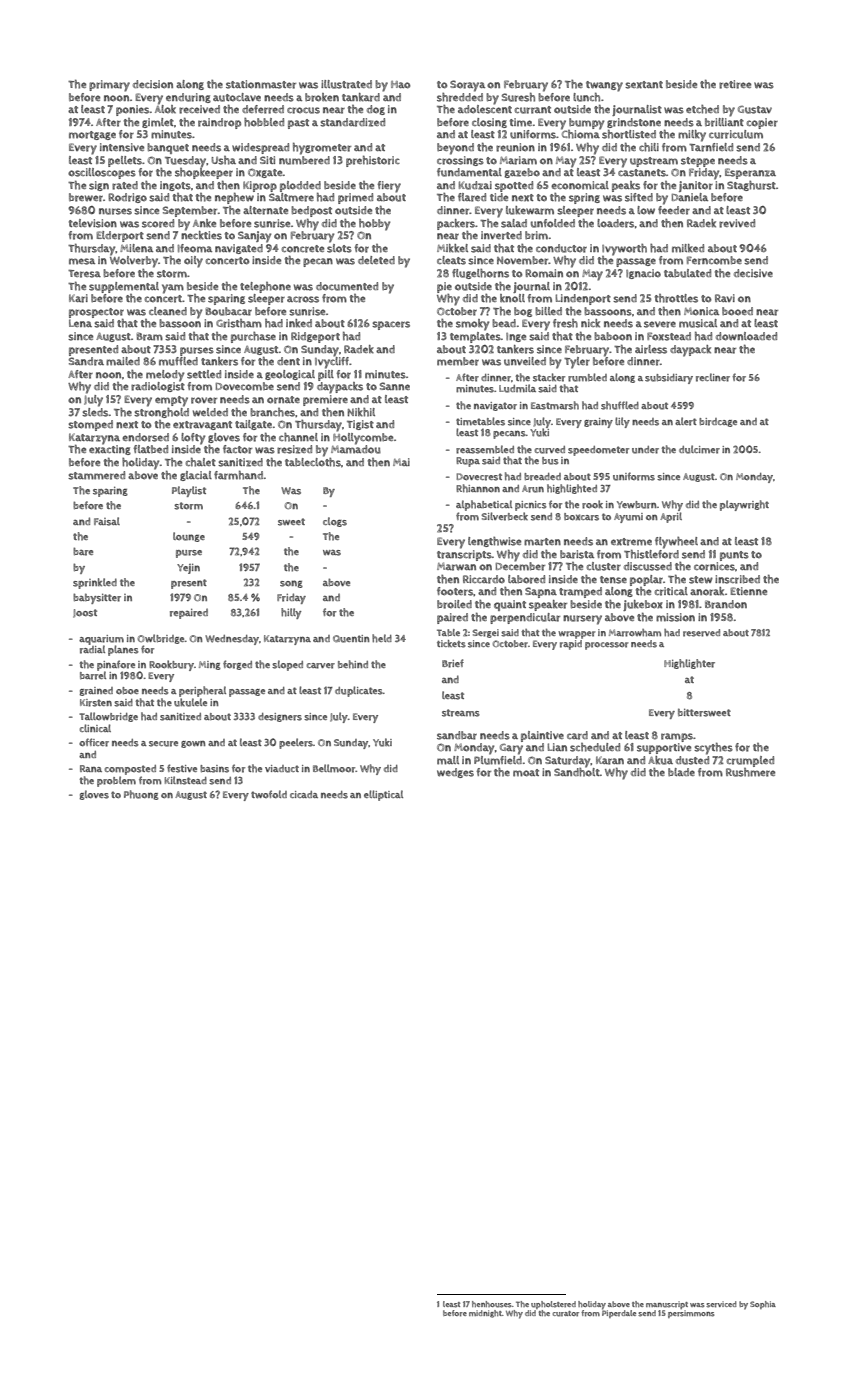 This image has width=849, height=1400. I want to click on Soraya, so click(467, 86).
